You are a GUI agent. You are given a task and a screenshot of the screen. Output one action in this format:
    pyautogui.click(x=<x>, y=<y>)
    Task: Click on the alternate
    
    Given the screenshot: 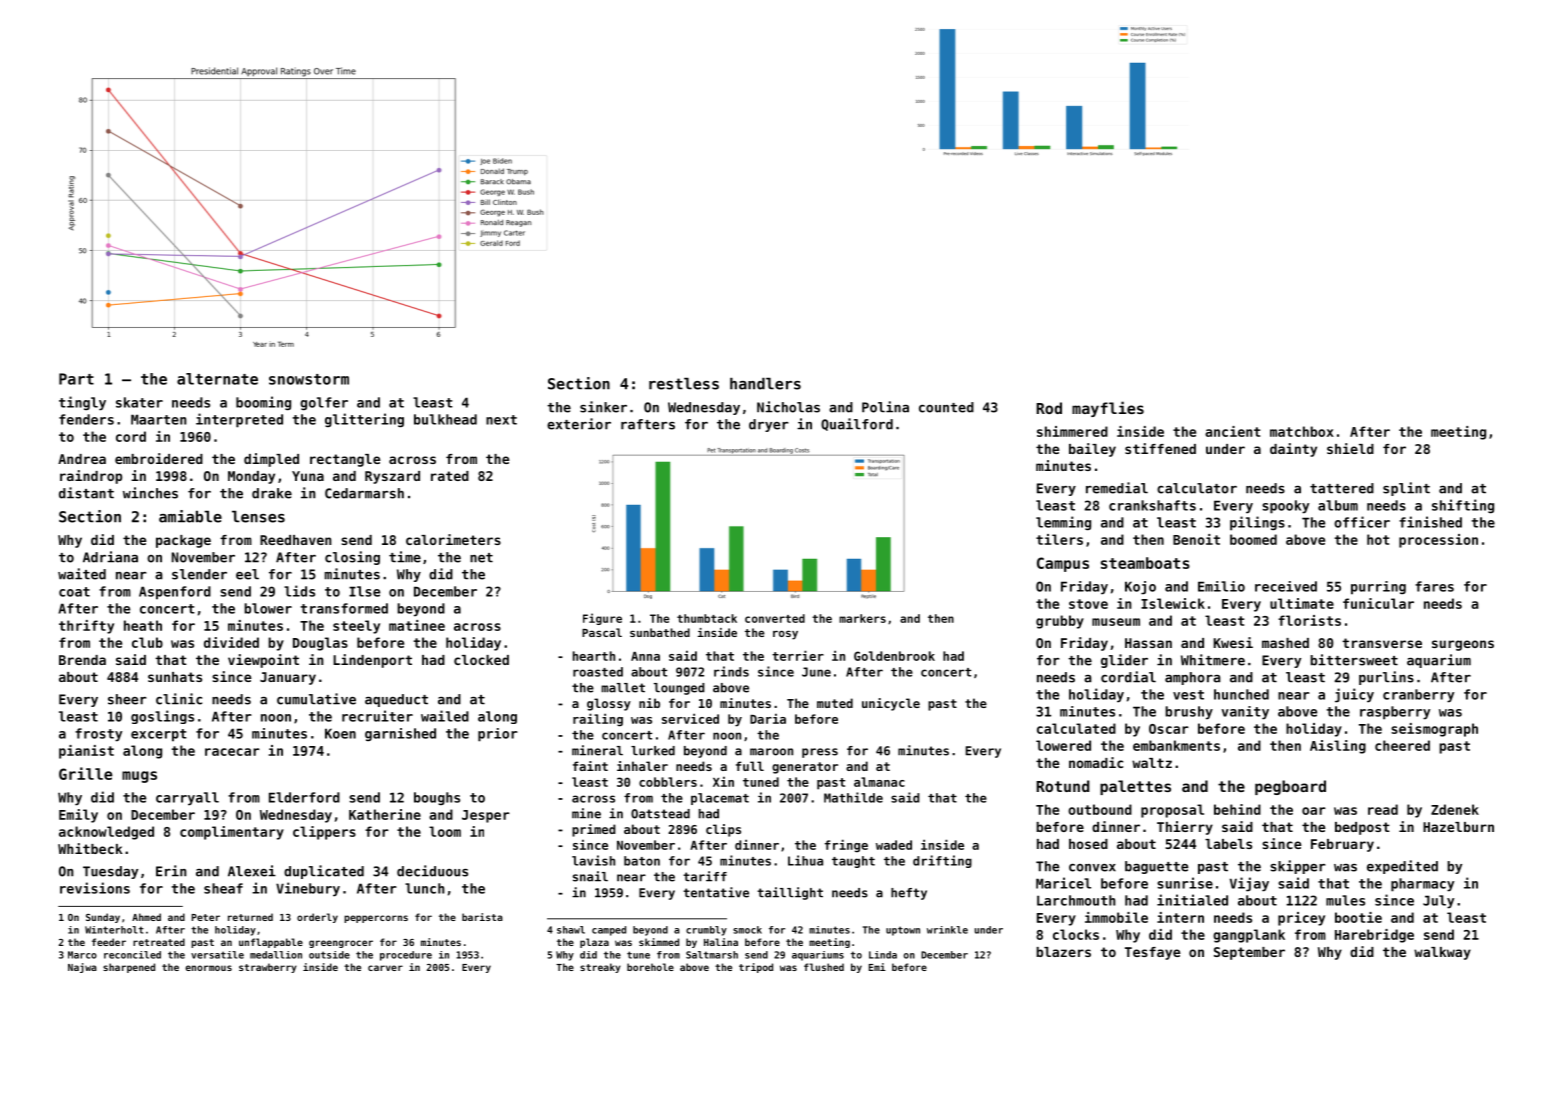 What is the action you would take?
    pyautogui.click(x=217, y=379)
